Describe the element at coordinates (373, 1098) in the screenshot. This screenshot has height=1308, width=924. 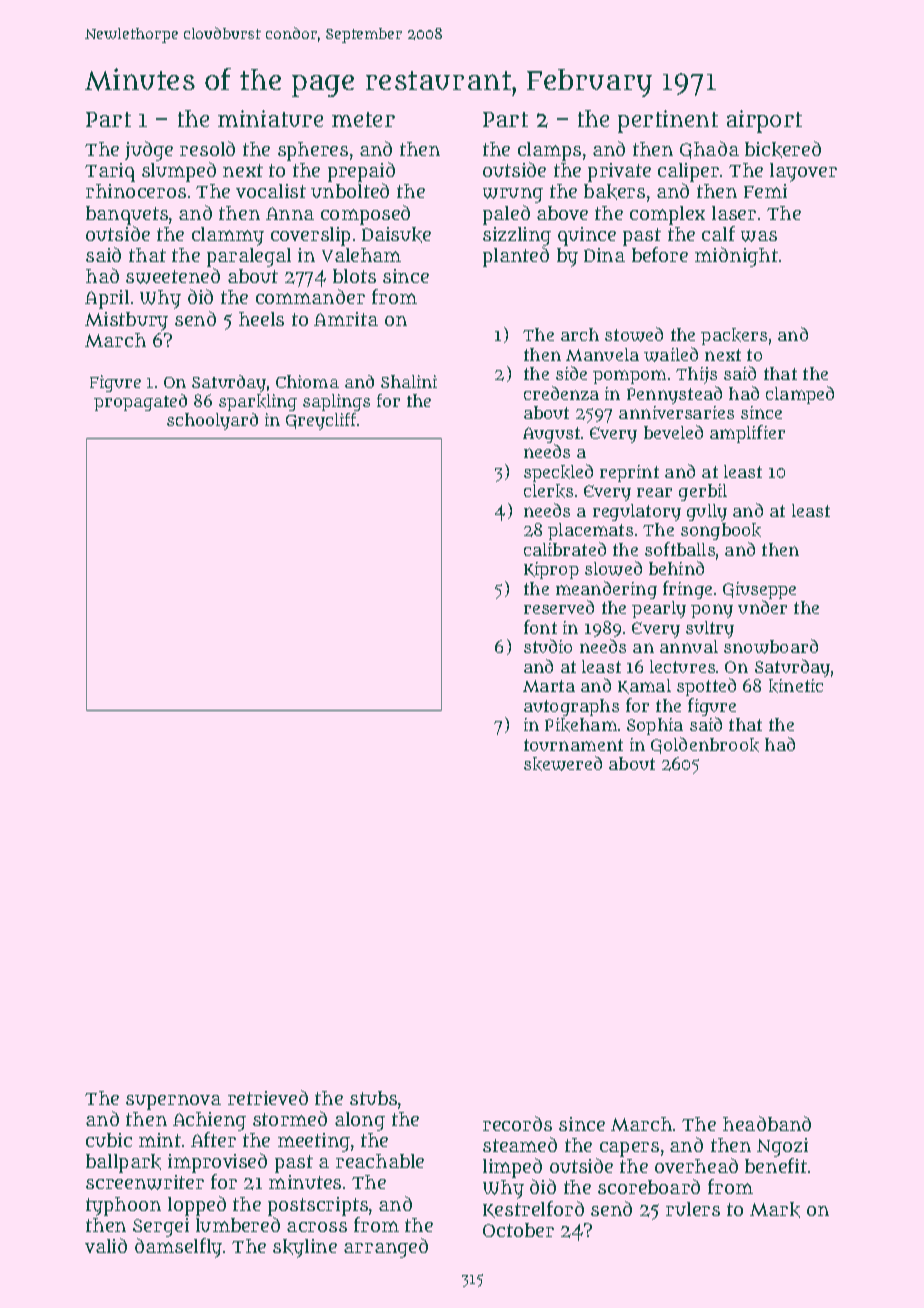
I see `stubs` at that location.
